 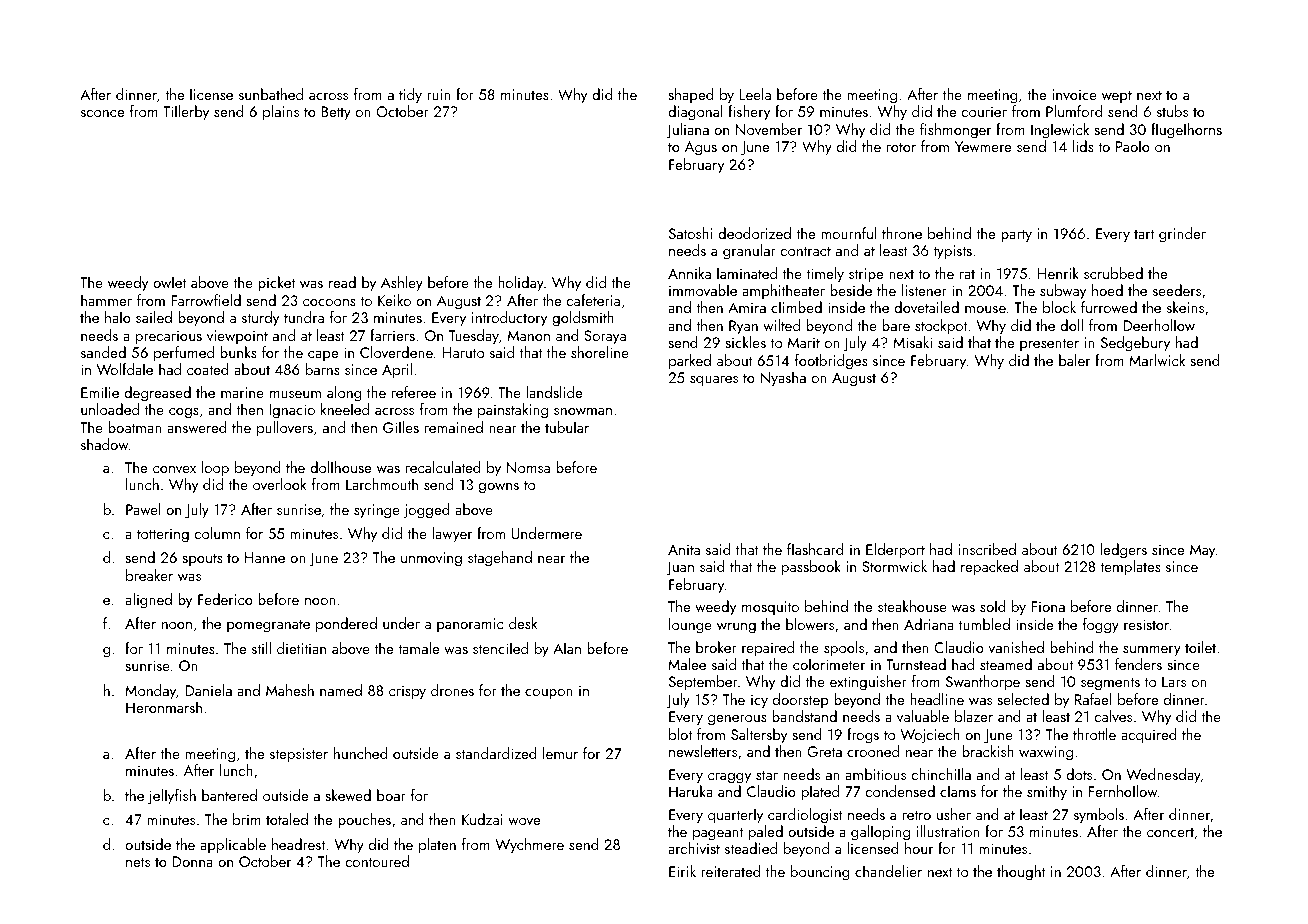 I want to click on Marlwick, so click(x=1157, y=360).
